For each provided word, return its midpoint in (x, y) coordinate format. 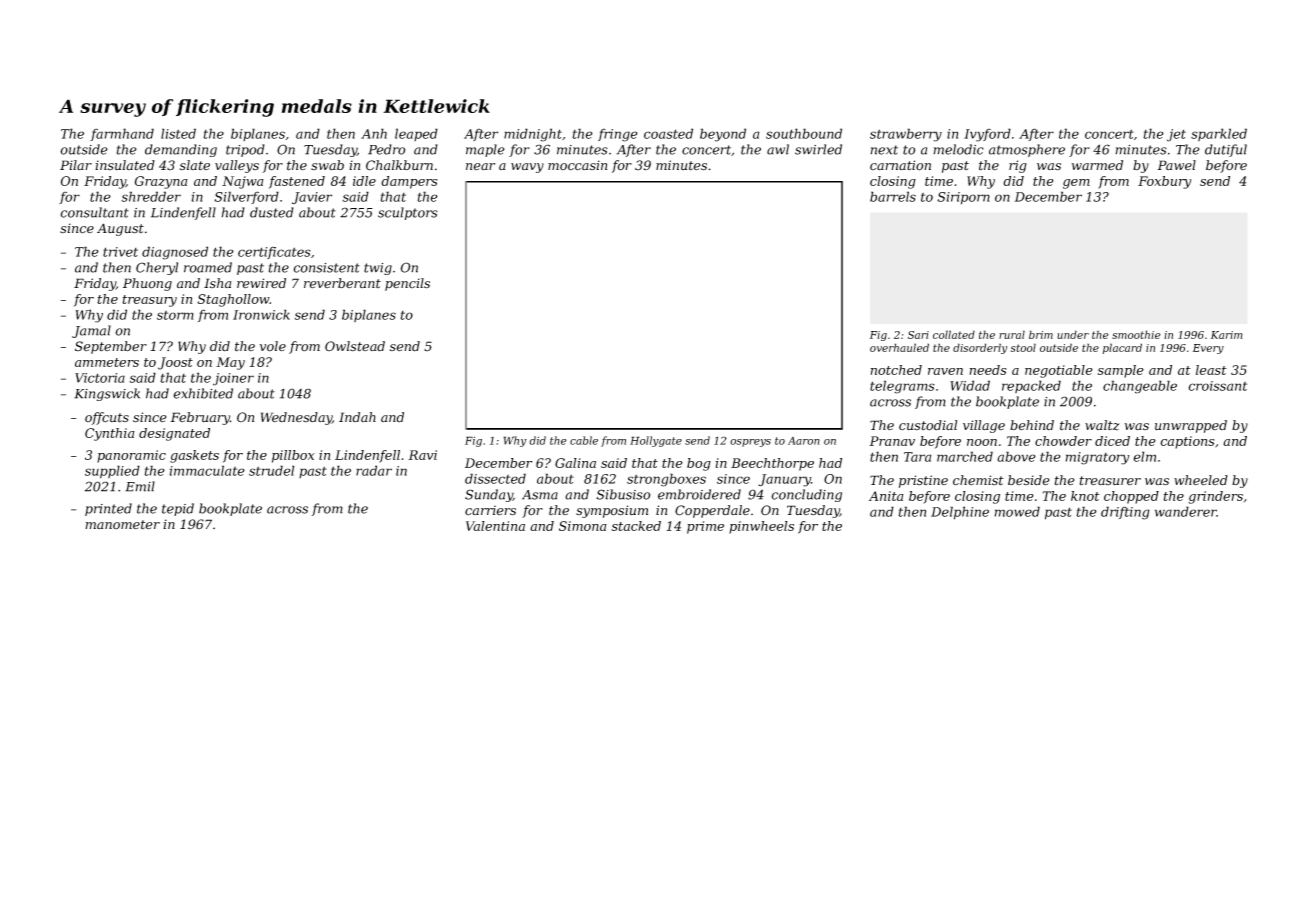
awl (778, 149)
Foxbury (1164, 182)
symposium (612, 511)
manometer (122, 525)
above (1016, 456)
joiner (233, 379)
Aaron (804, 441)
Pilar (76, 165)
